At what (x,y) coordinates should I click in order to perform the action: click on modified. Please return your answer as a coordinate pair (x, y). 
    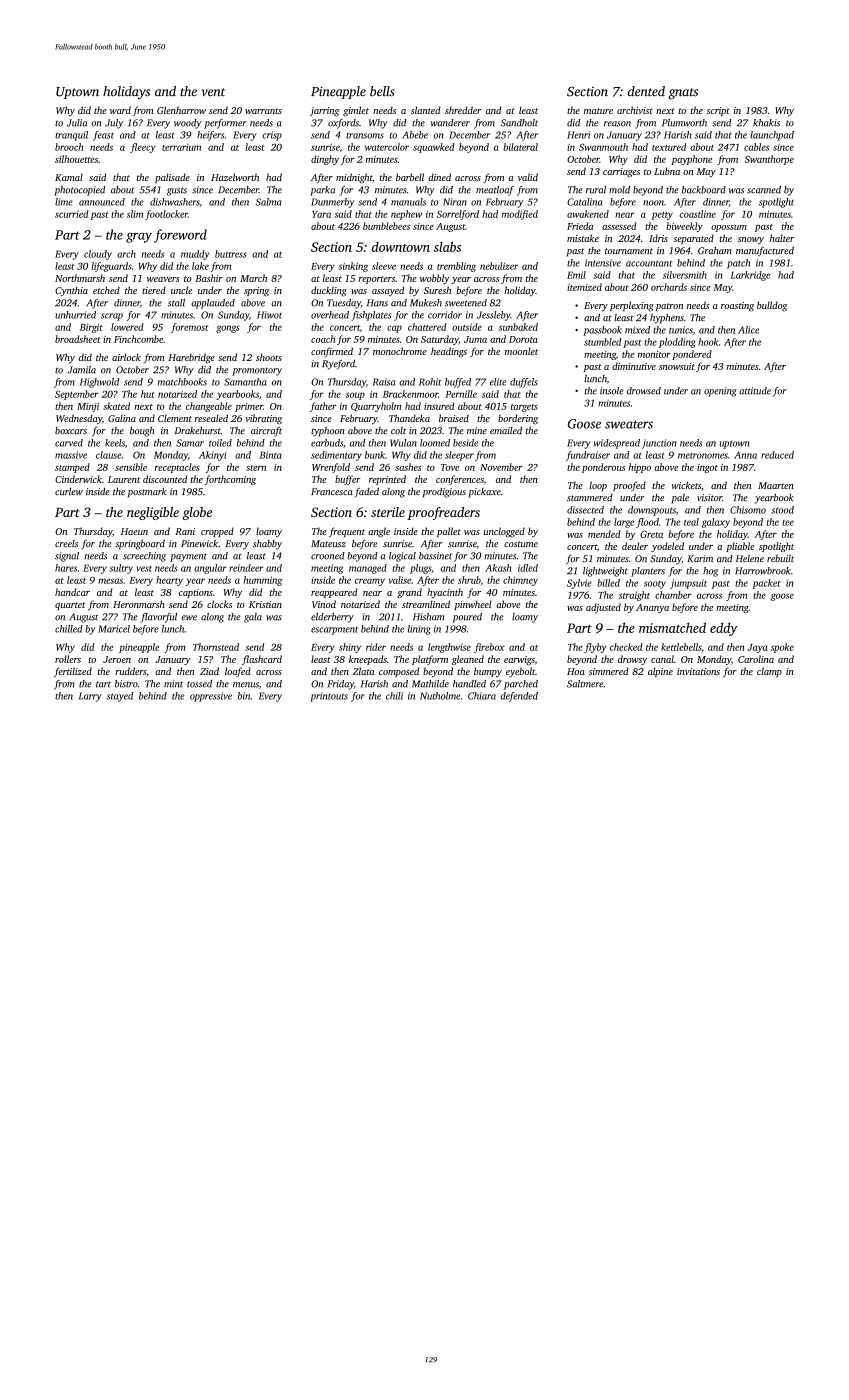
    Looking at the image, I should click on (520, 215).
